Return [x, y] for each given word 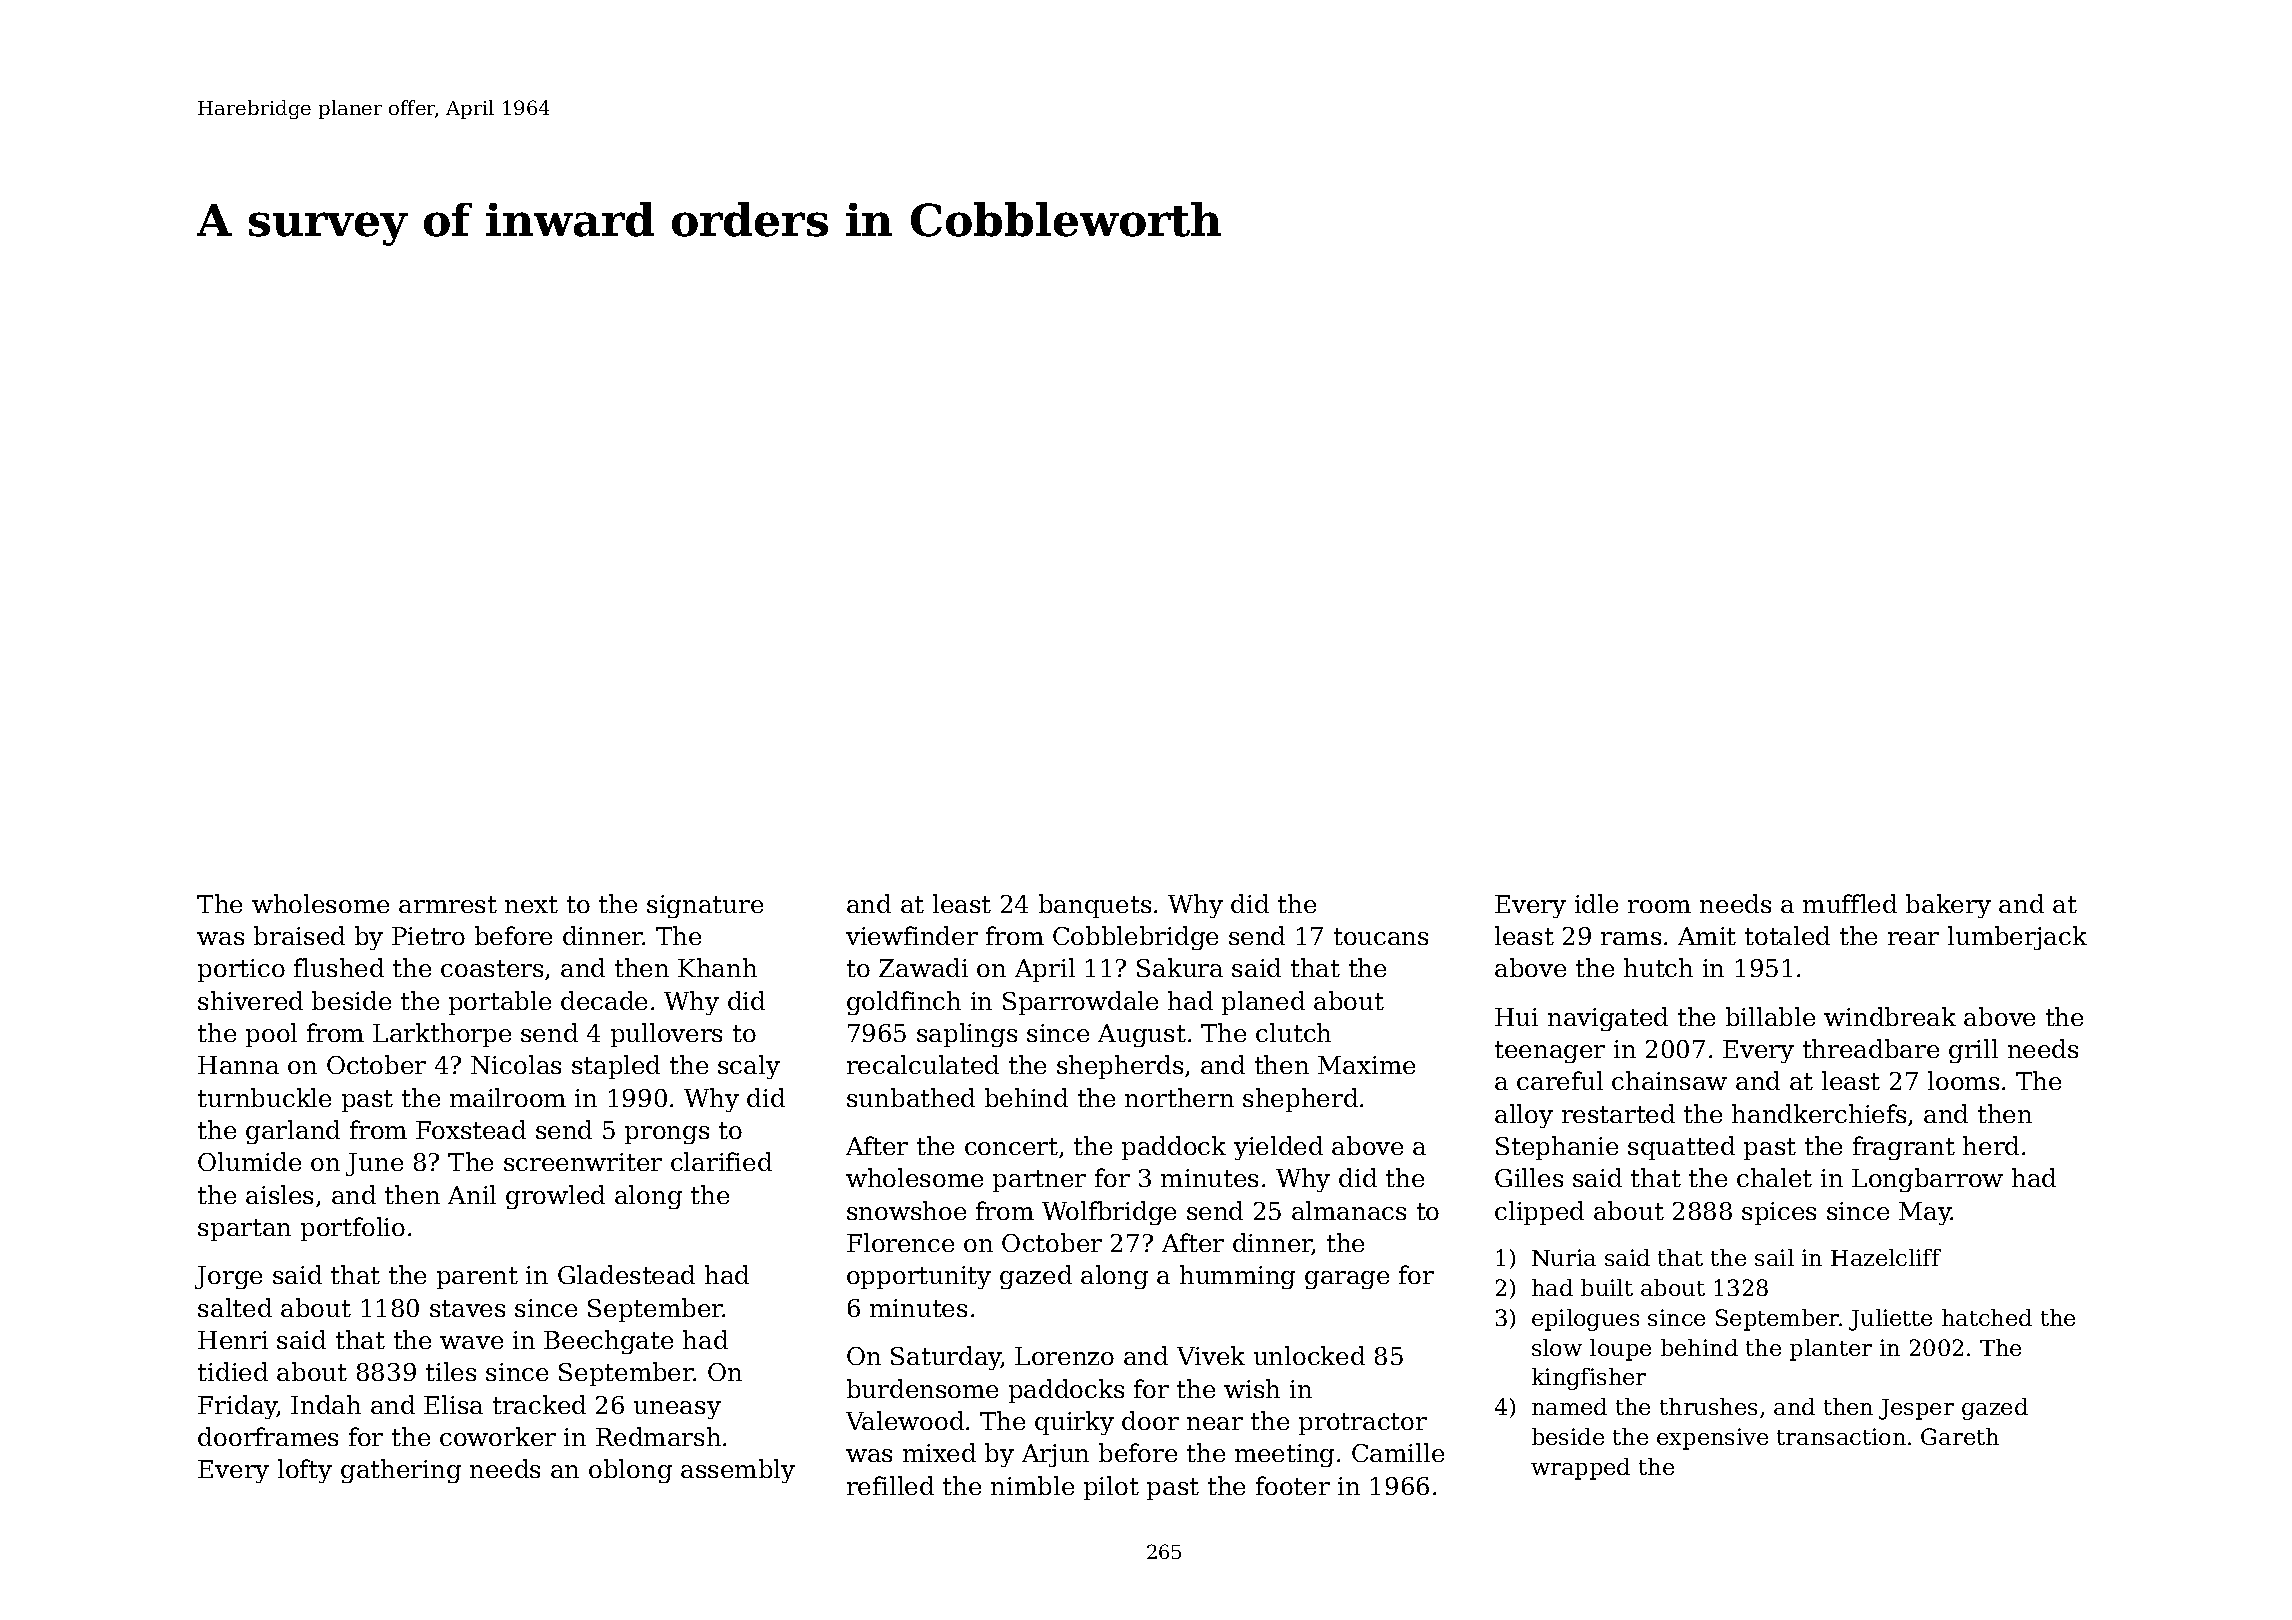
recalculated [923, 1064]
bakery [1948, 906]
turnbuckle [264, 1097]
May [1925, 1213]
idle [1596, 903]
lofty [305, 1471]
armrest [448, 904]
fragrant [1904, 1148]
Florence [900, 1242]
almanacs [1349, 1210]
